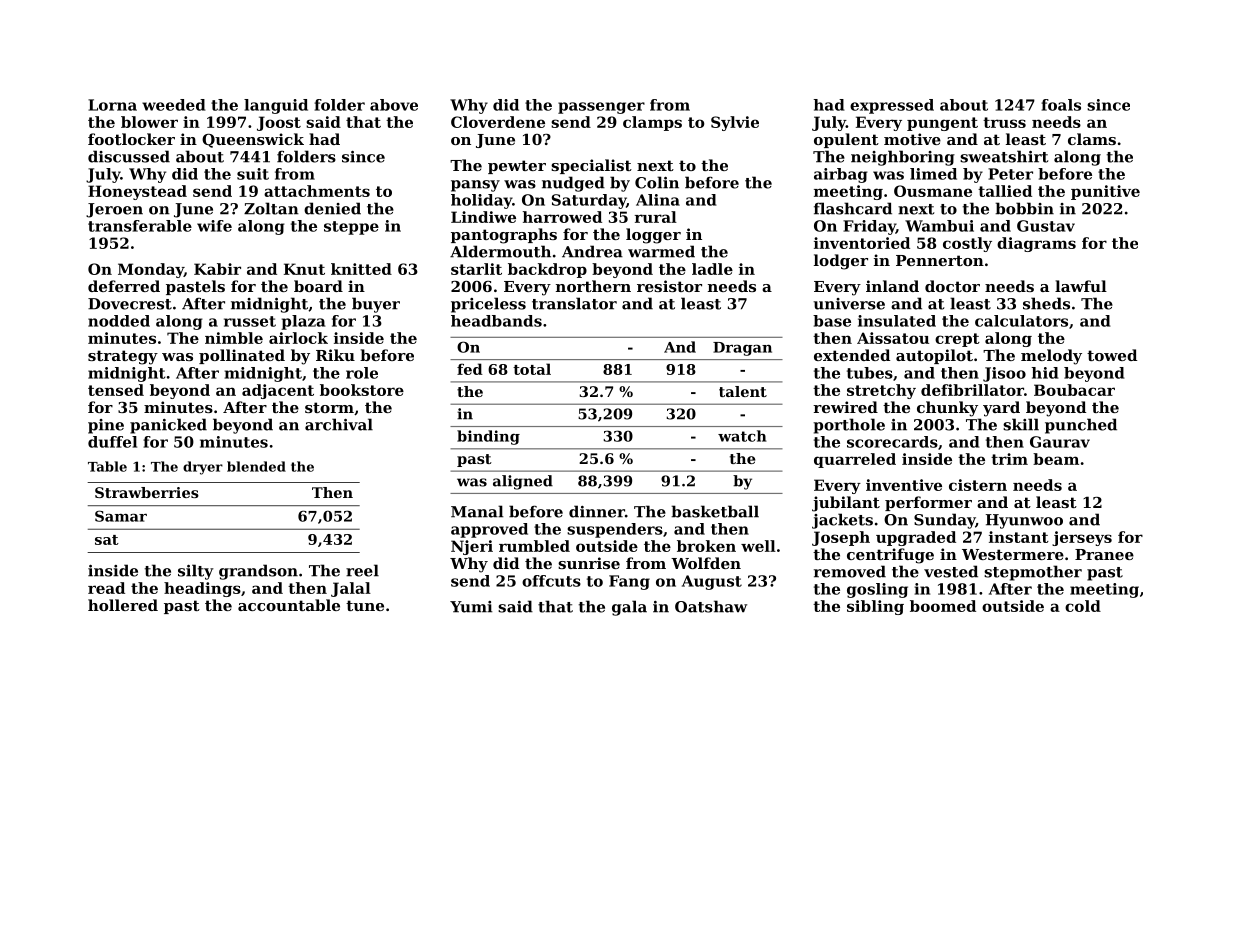  Describe the element at coordinates (892, 442) in the screenshot. I see `scorecards` at that location.
